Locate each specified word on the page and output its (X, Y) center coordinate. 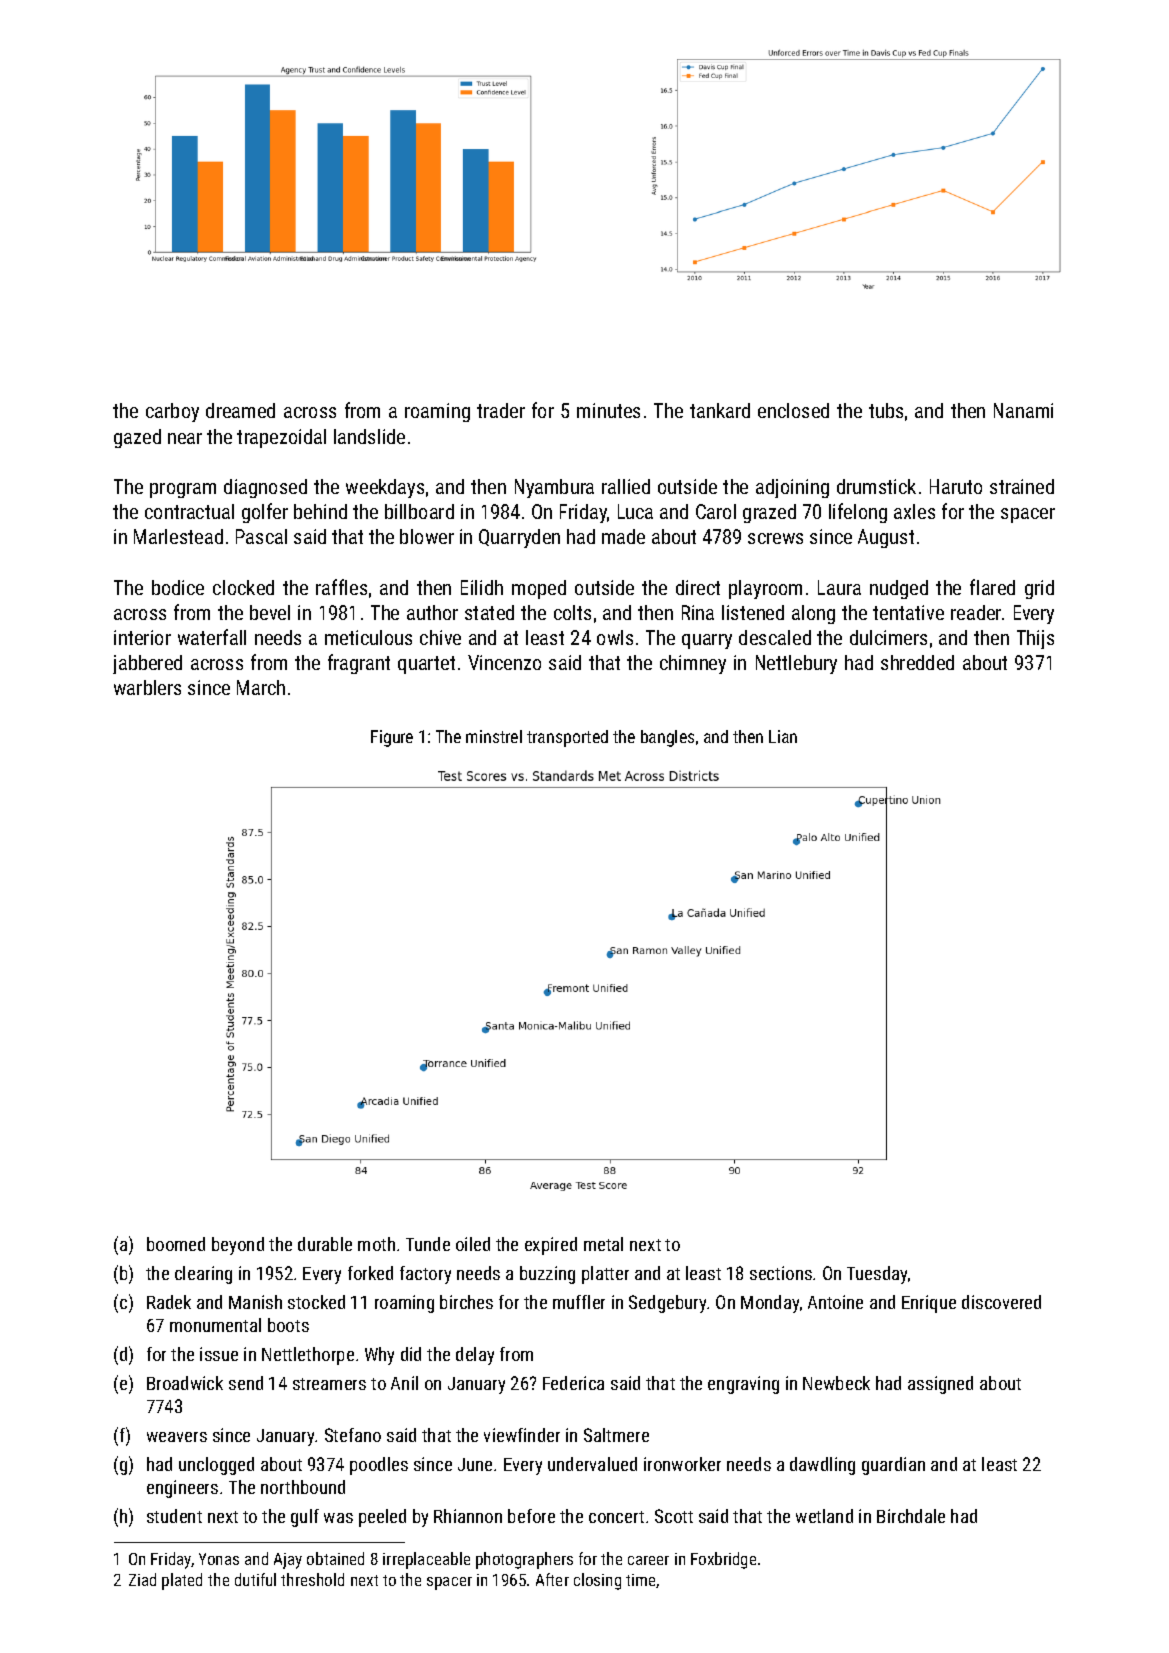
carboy (172, 412)
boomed (176, 1244)
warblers (147, 687)
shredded (917, 662)
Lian (783, 736)
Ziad (142, 1579)
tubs (886, 410)
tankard (720, 410)
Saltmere (616, 1435)
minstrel (494, 736)
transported (567, 738)
